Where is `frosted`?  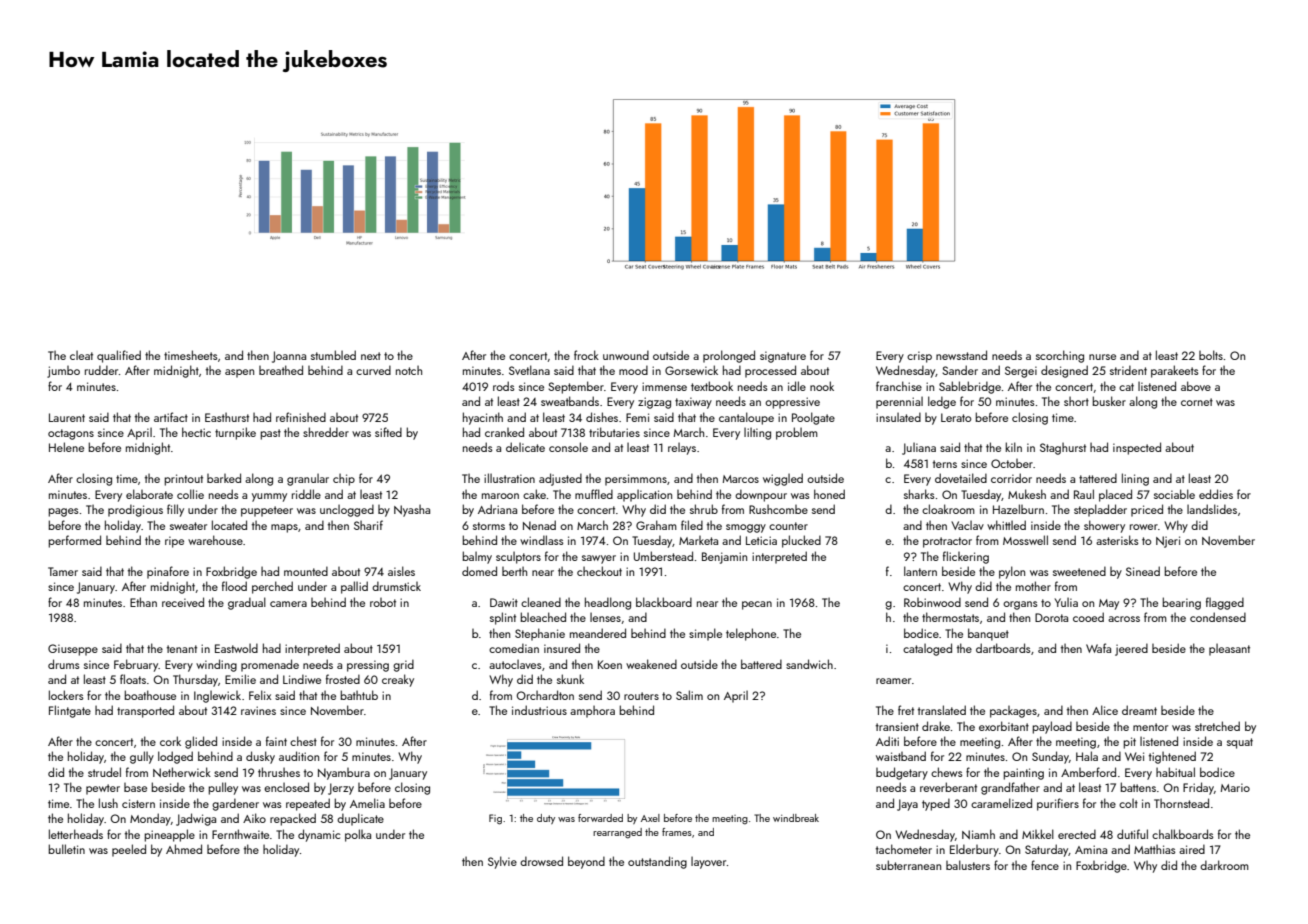
frosted is located at coordinates (343, 679).
